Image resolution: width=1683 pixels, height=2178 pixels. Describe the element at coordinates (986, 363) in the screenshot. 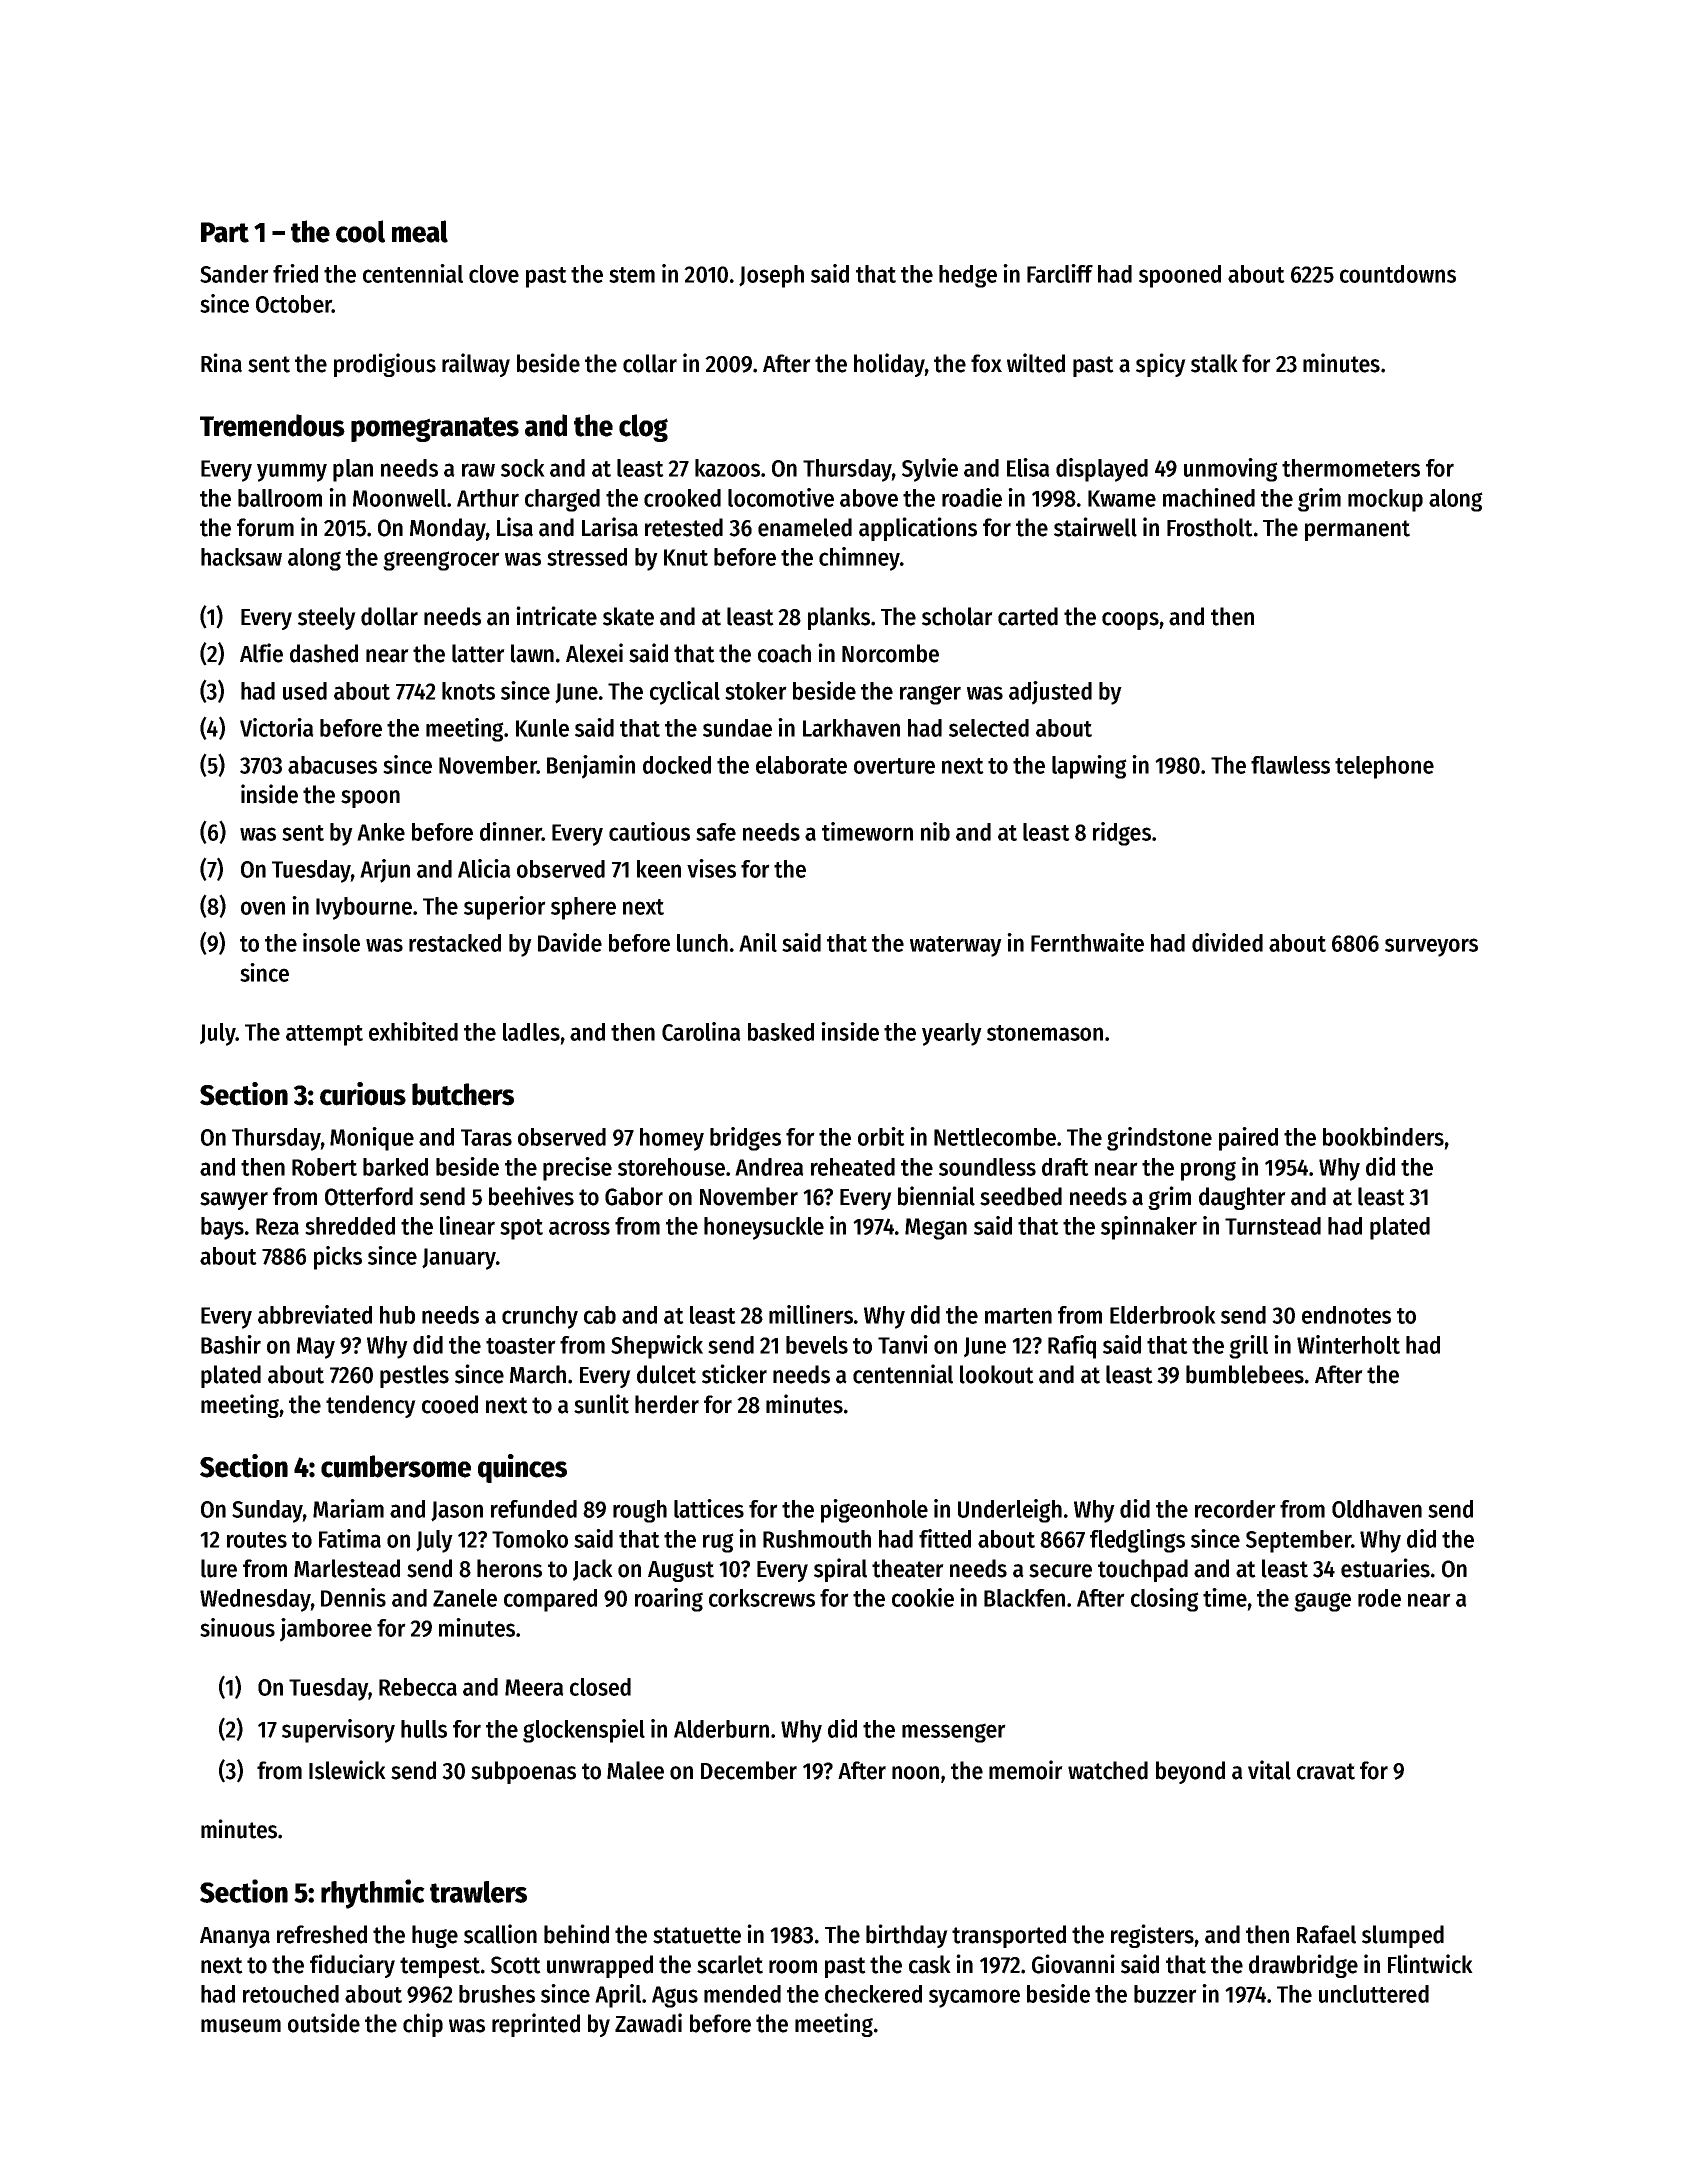

I see `fox` at that location.
